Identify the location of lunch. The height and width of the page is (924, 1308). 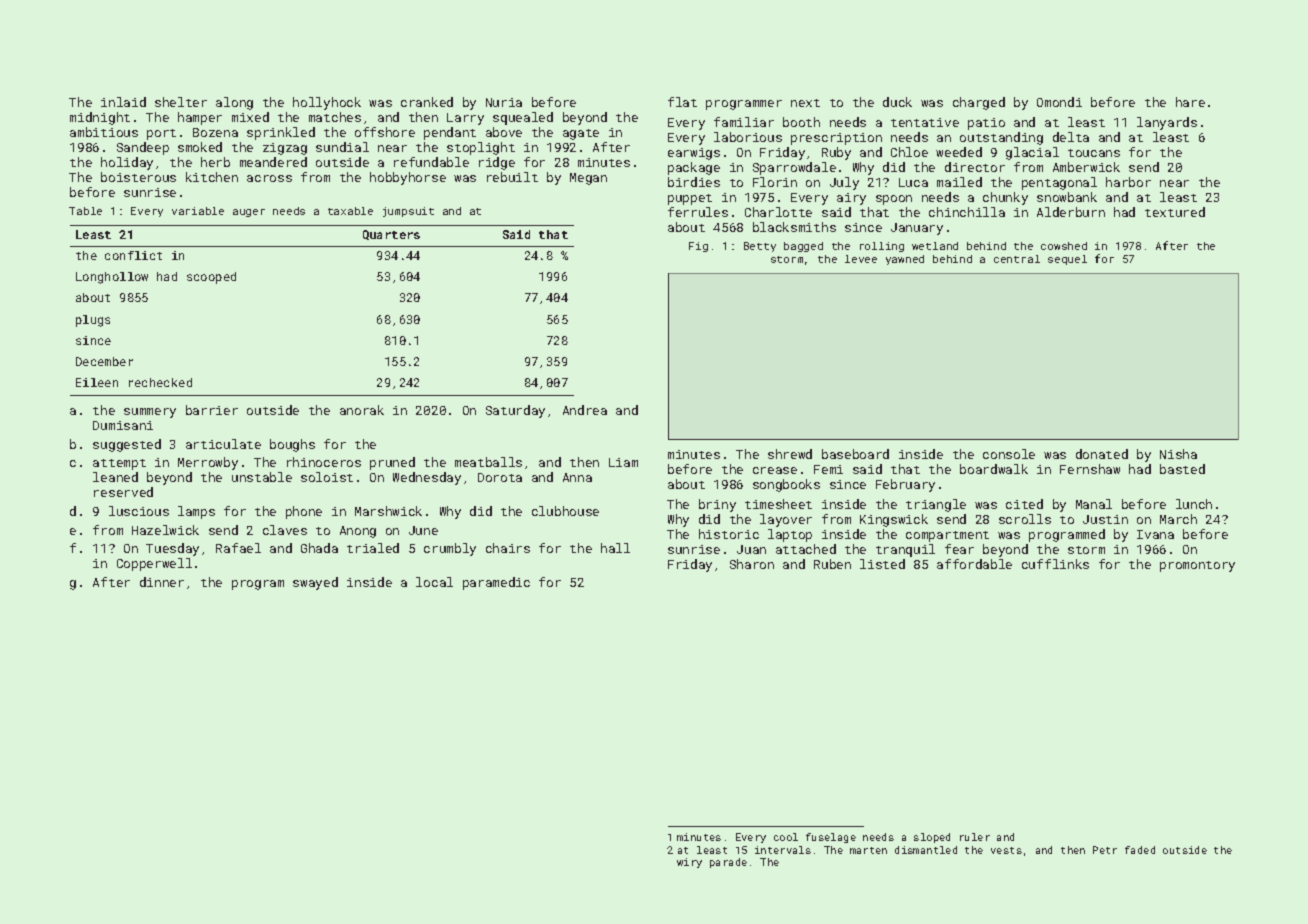
(1194, 504).
